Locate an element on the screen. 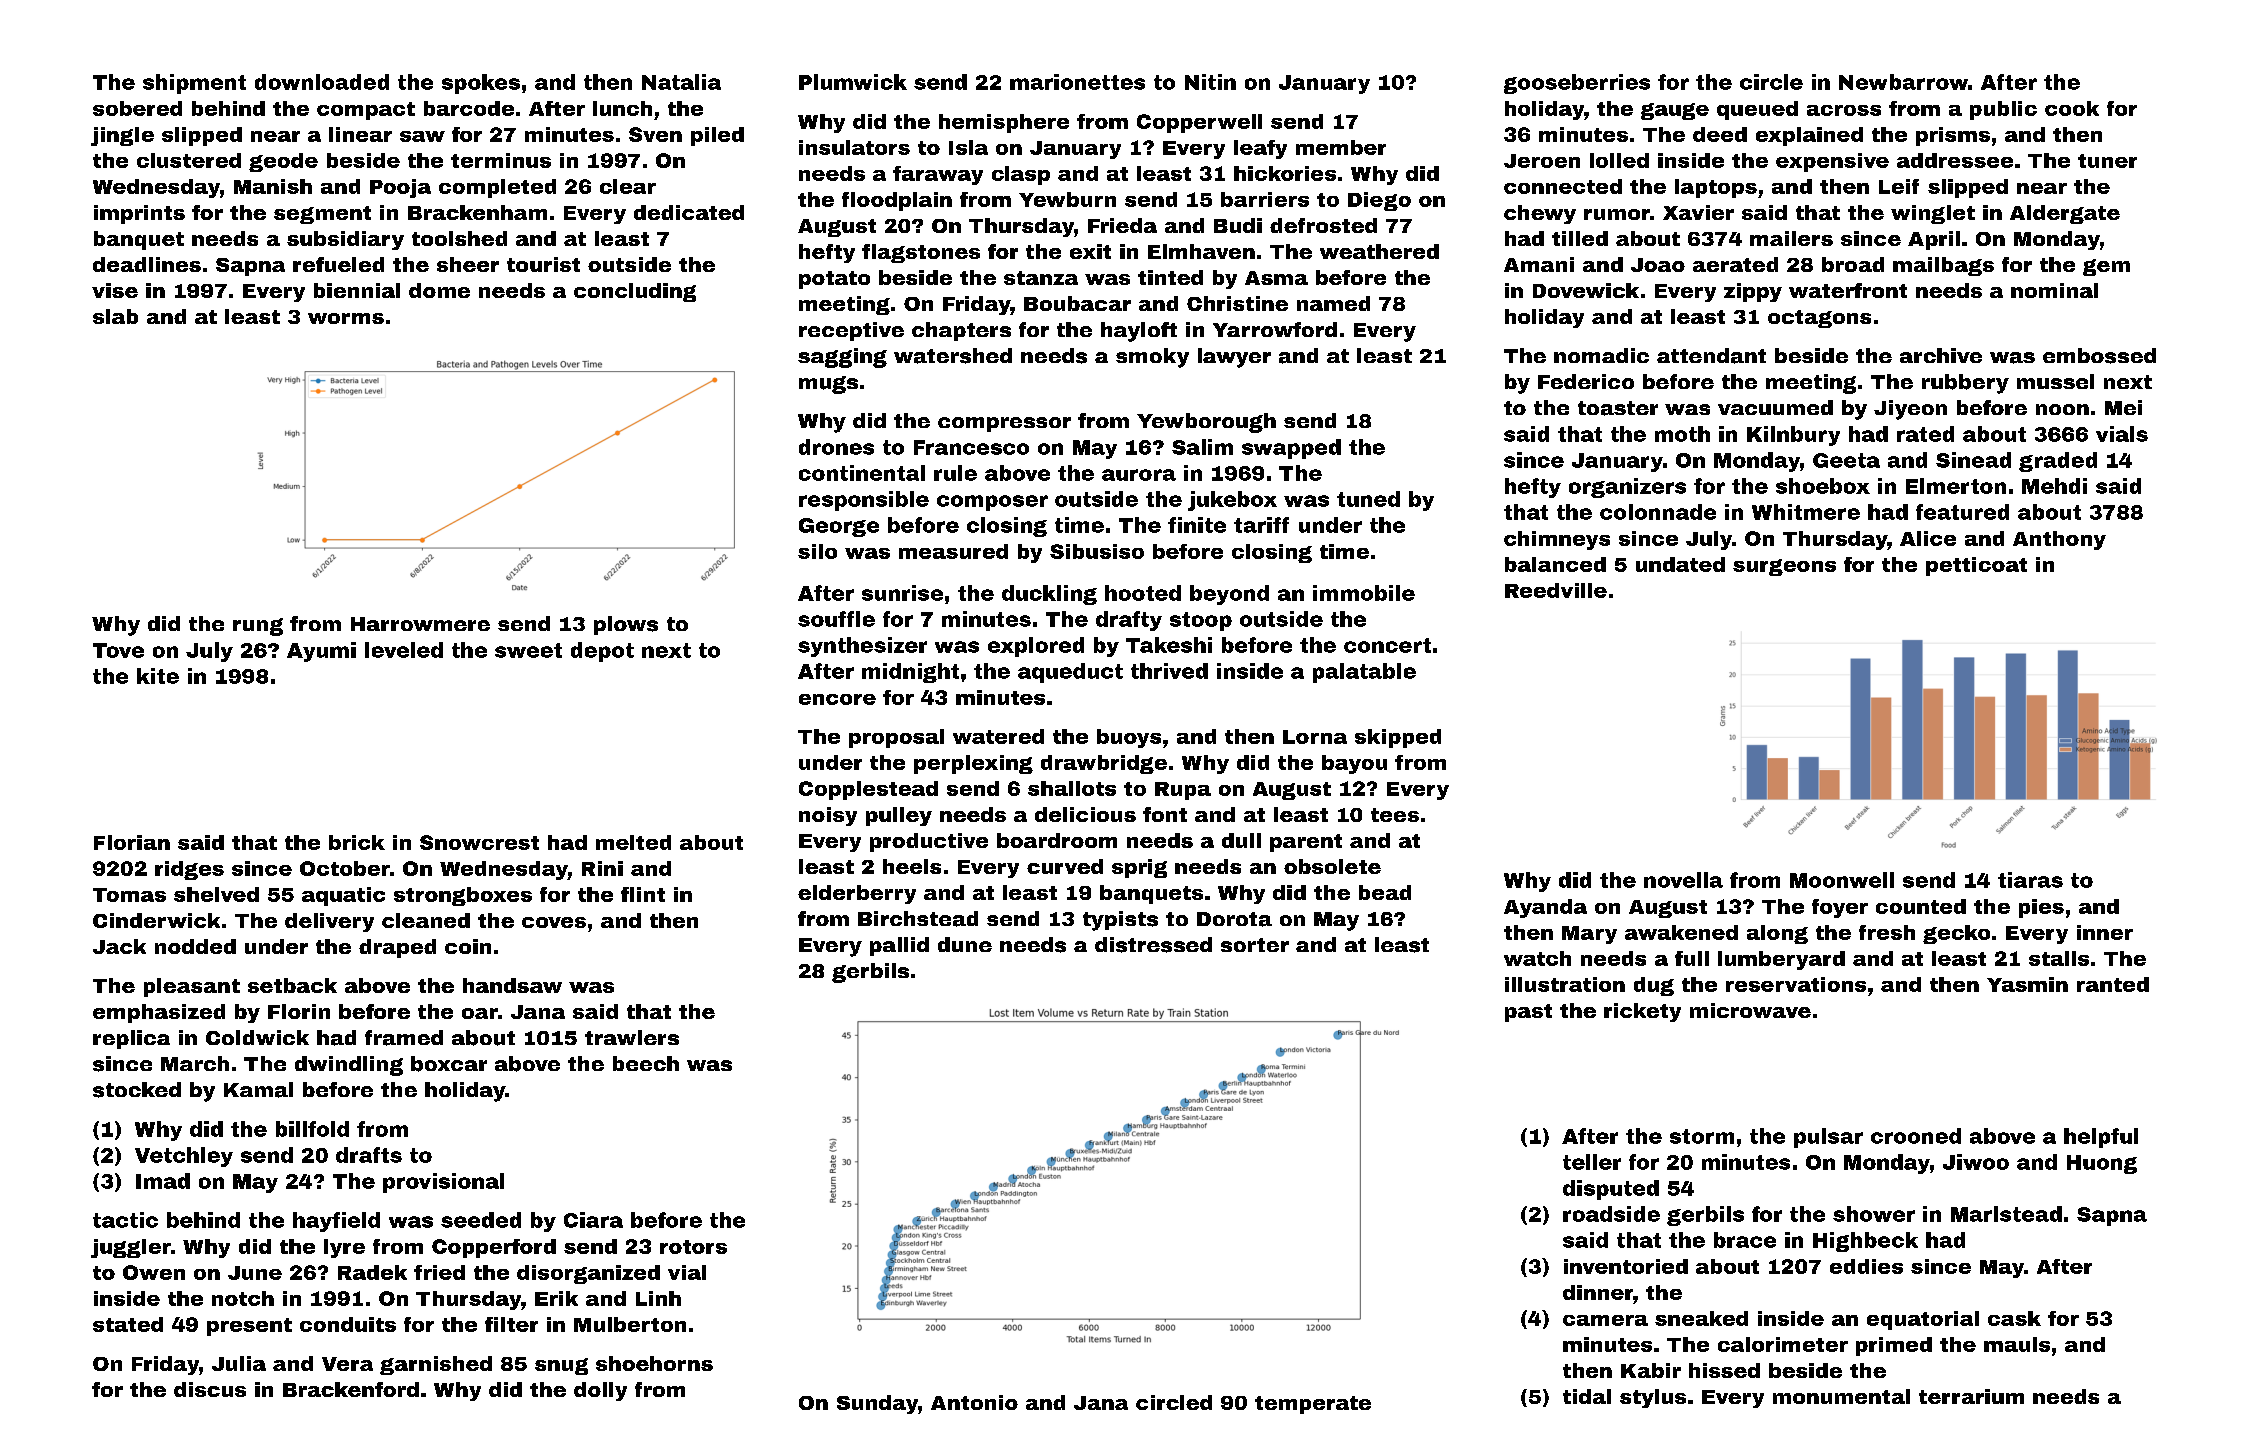 The width and height of the screenshot is (2250, 1456). rung is located at coordinates (258, 627).
